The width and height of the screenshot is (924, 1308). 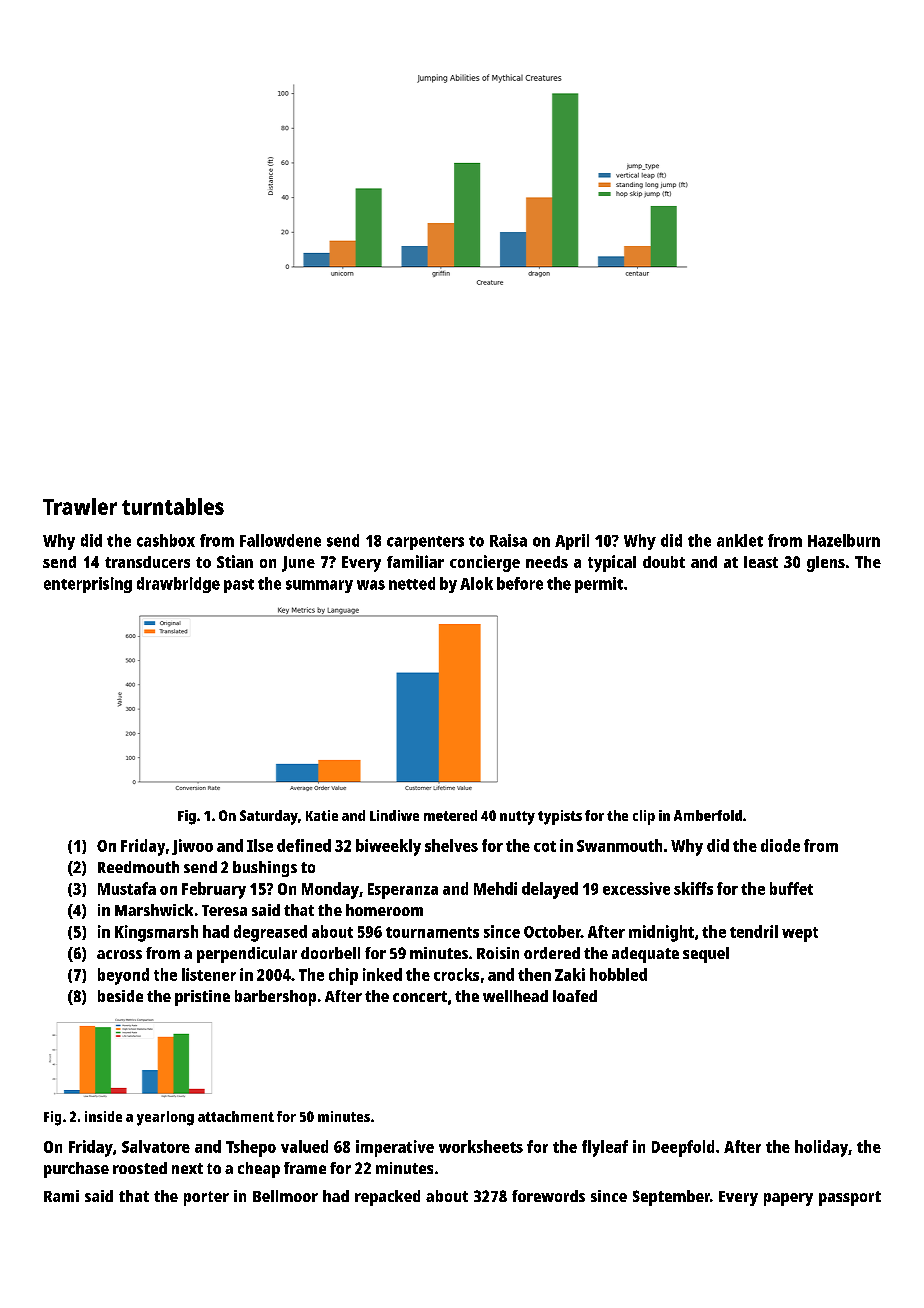 I want to click on Hazelburn, so click(x=844, y=540).
